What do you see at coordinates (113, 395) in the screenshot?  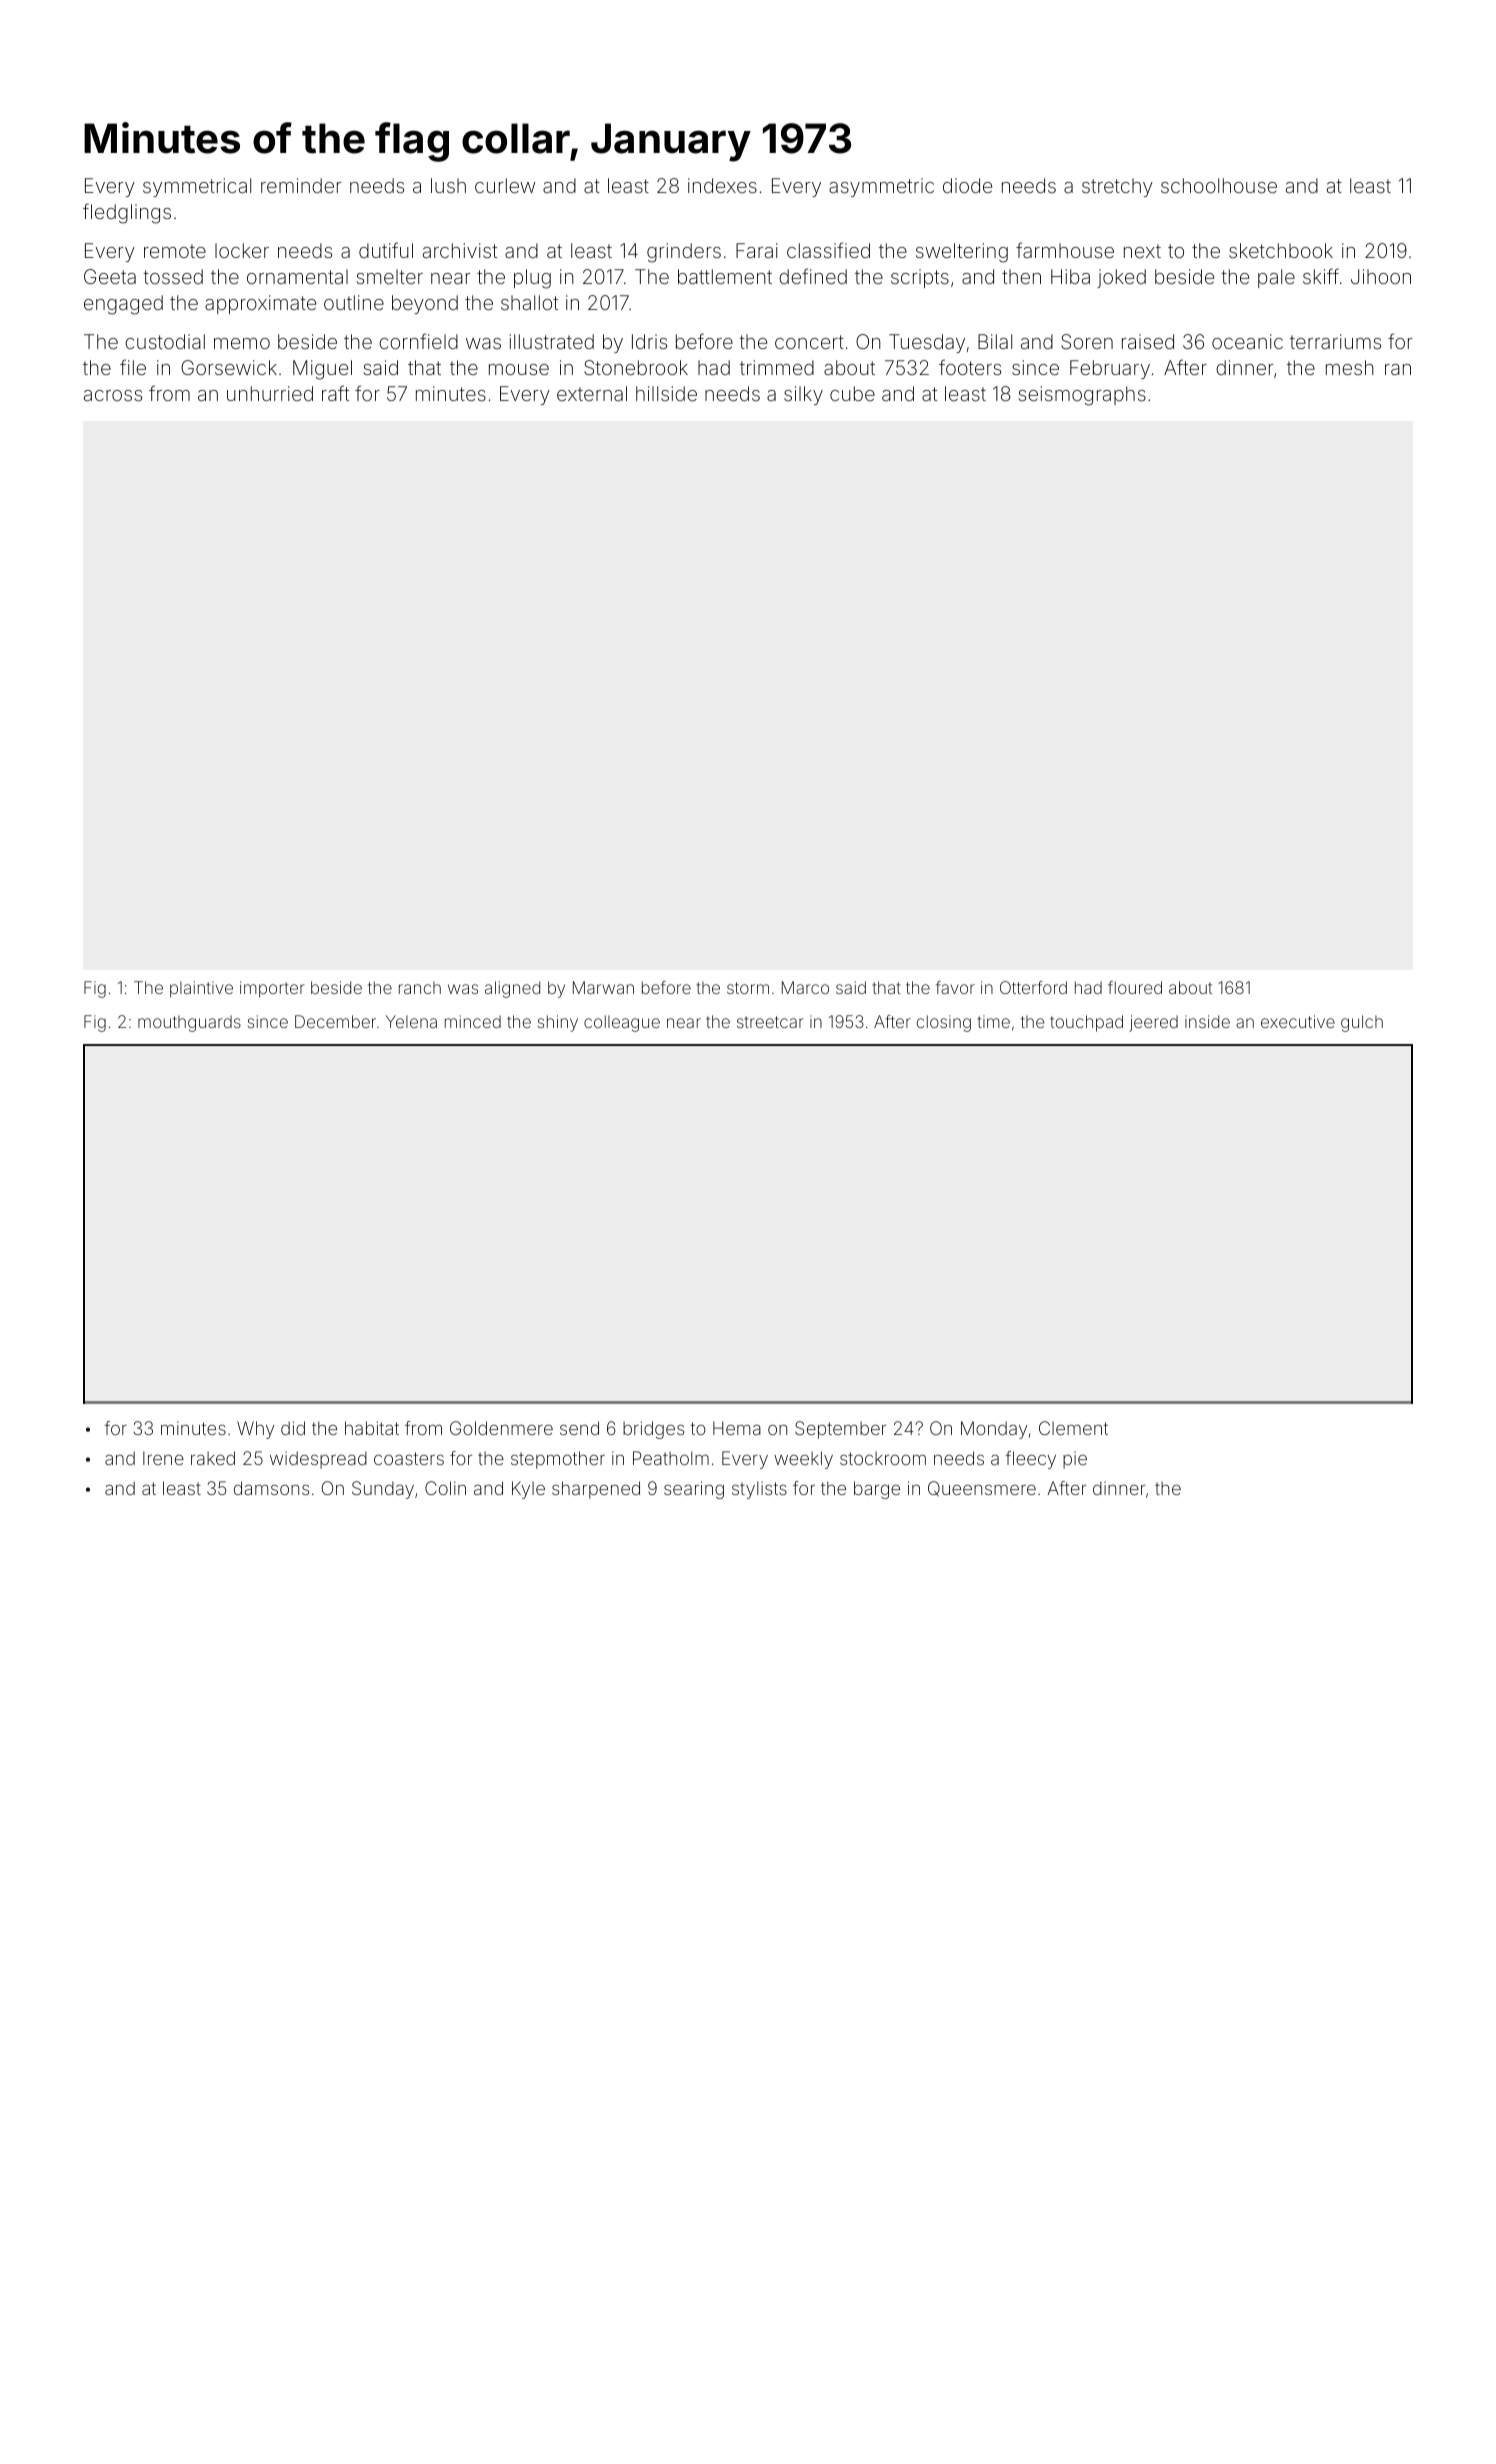 I see `across` at bounding box center [113, 395].
